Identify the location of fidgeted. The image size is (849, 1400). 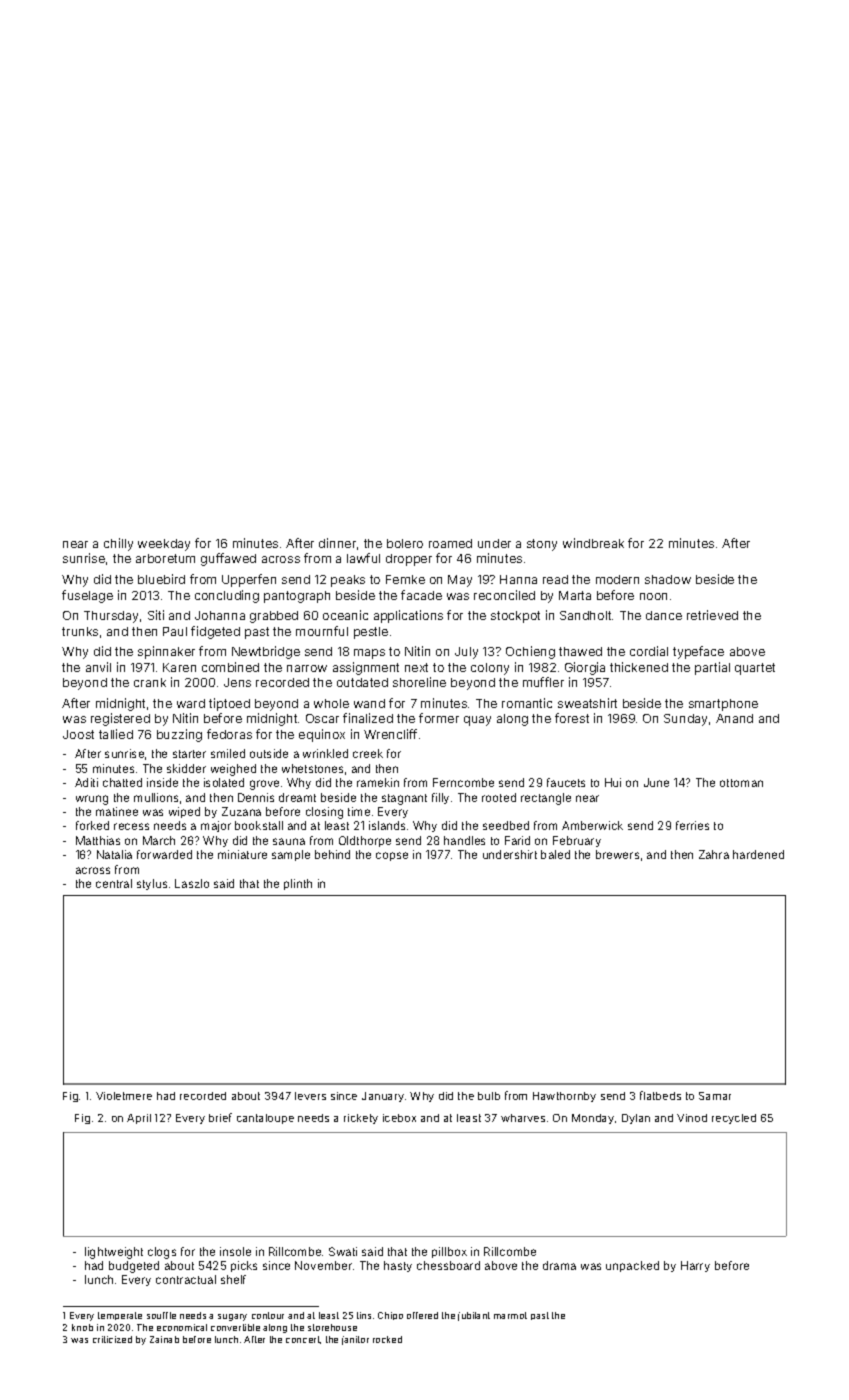
(215, 632).
